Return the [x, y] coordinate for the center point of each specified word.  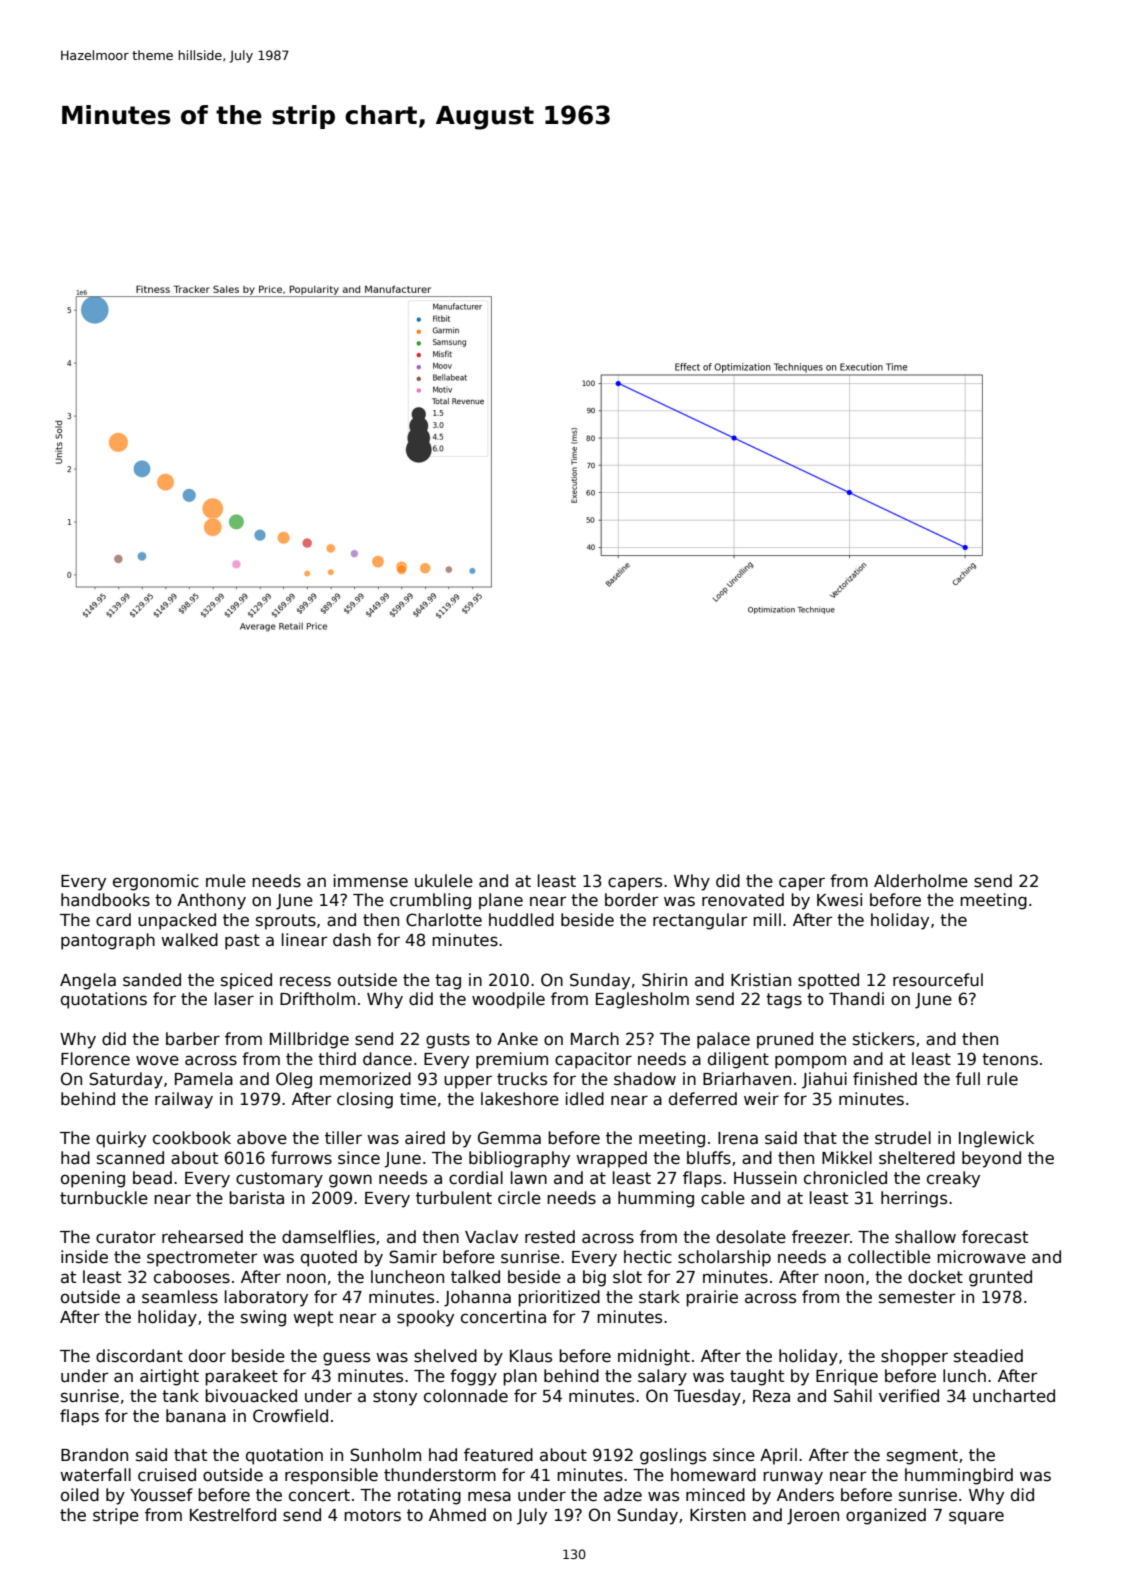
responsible [331, 1476]
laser [234, 999]
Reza [771, 1396]
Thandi [856, 999]
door [207, 1356]
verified [909, 1396]
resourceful [938, 980]
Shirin [664, 980]
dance [387, 1059]
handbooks [105, 900]
